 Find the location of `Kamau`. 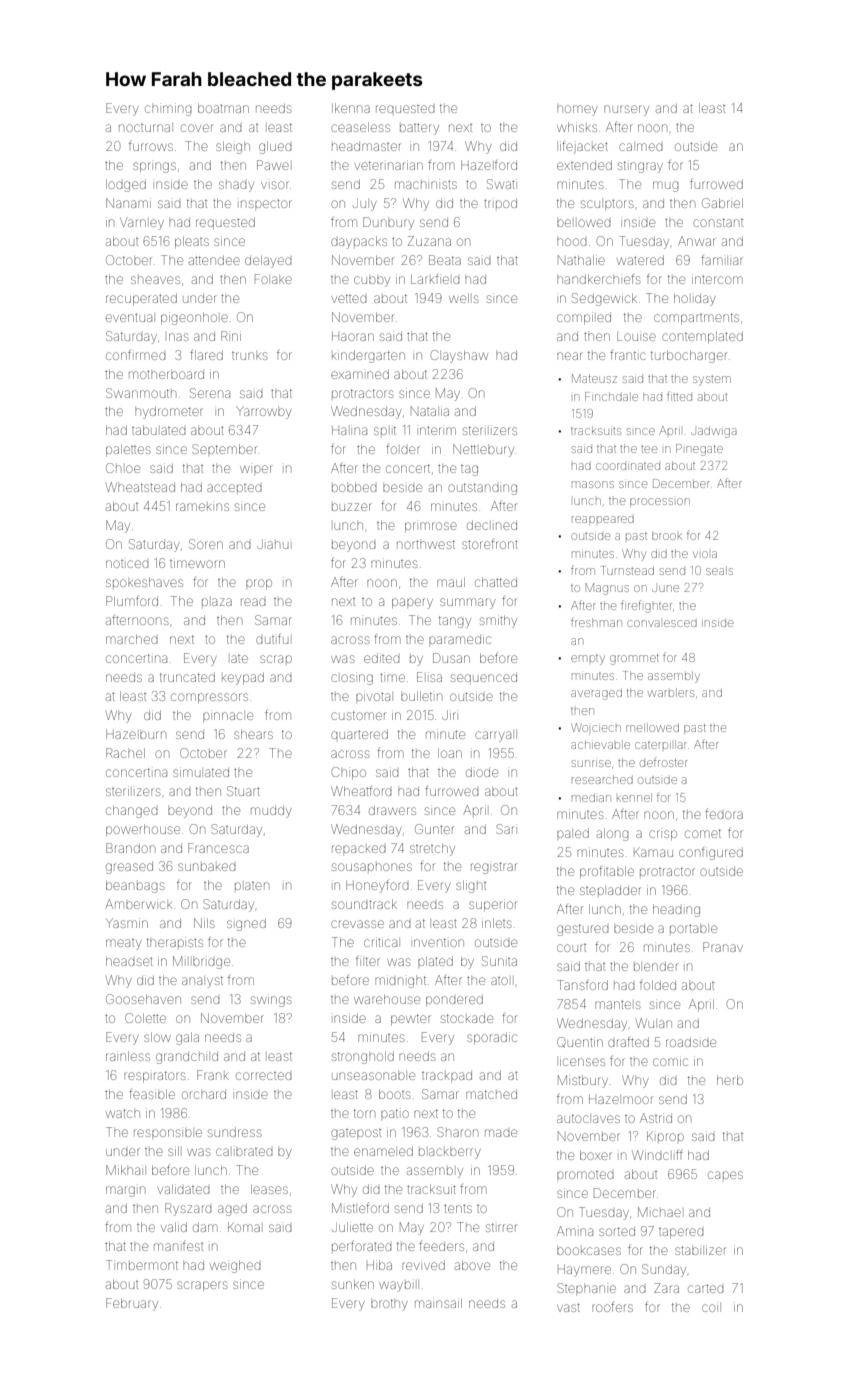

Kamau is located at coordinates (653, 852).
